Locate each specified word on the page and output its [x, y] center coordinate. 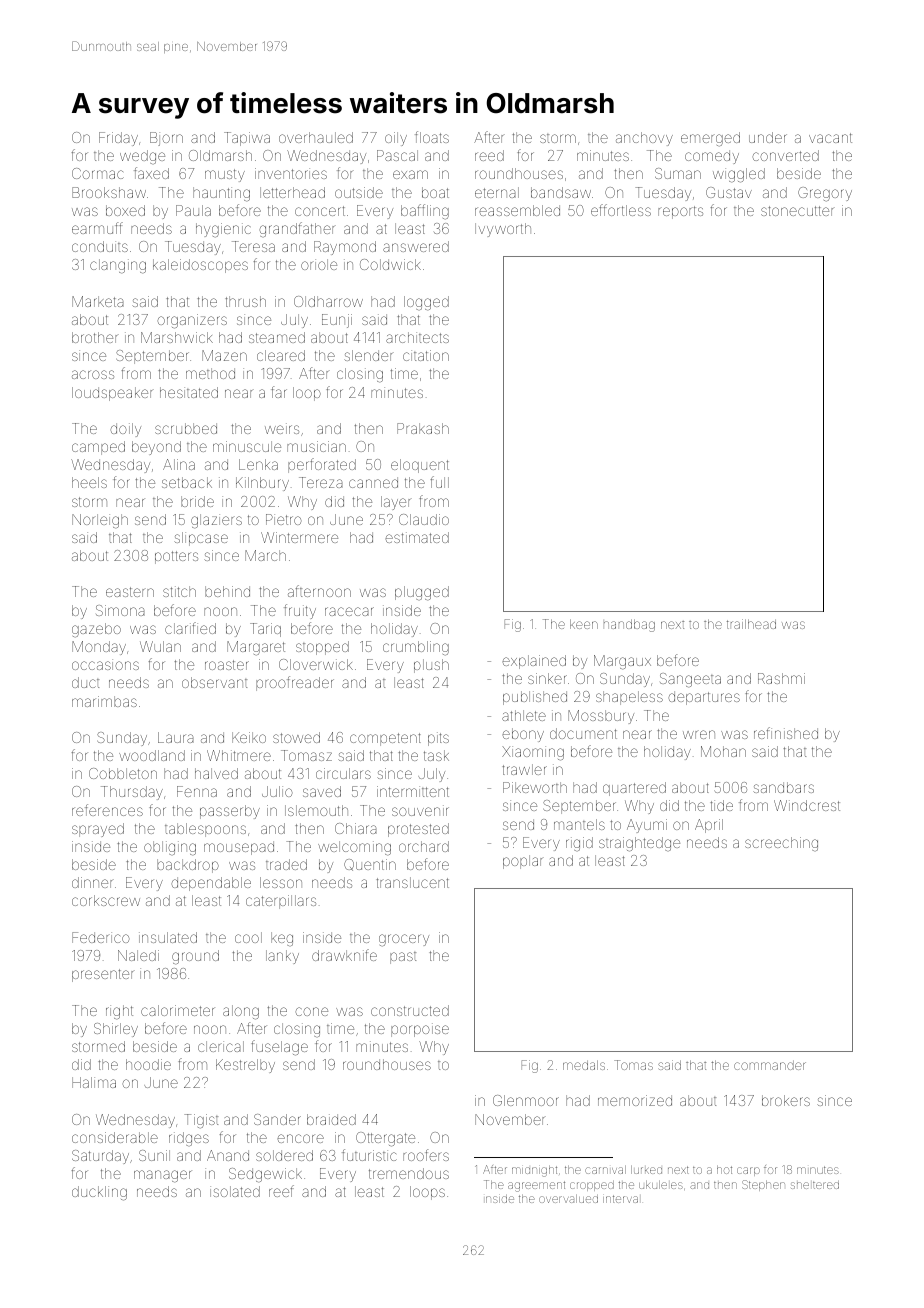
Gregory [825, 194]
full [440, 482]
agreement [536, 1186]
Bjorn [166, 139]
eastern [130, 592]
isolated [235, 1191]
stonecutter [798, 211]
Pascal [397, 155]
